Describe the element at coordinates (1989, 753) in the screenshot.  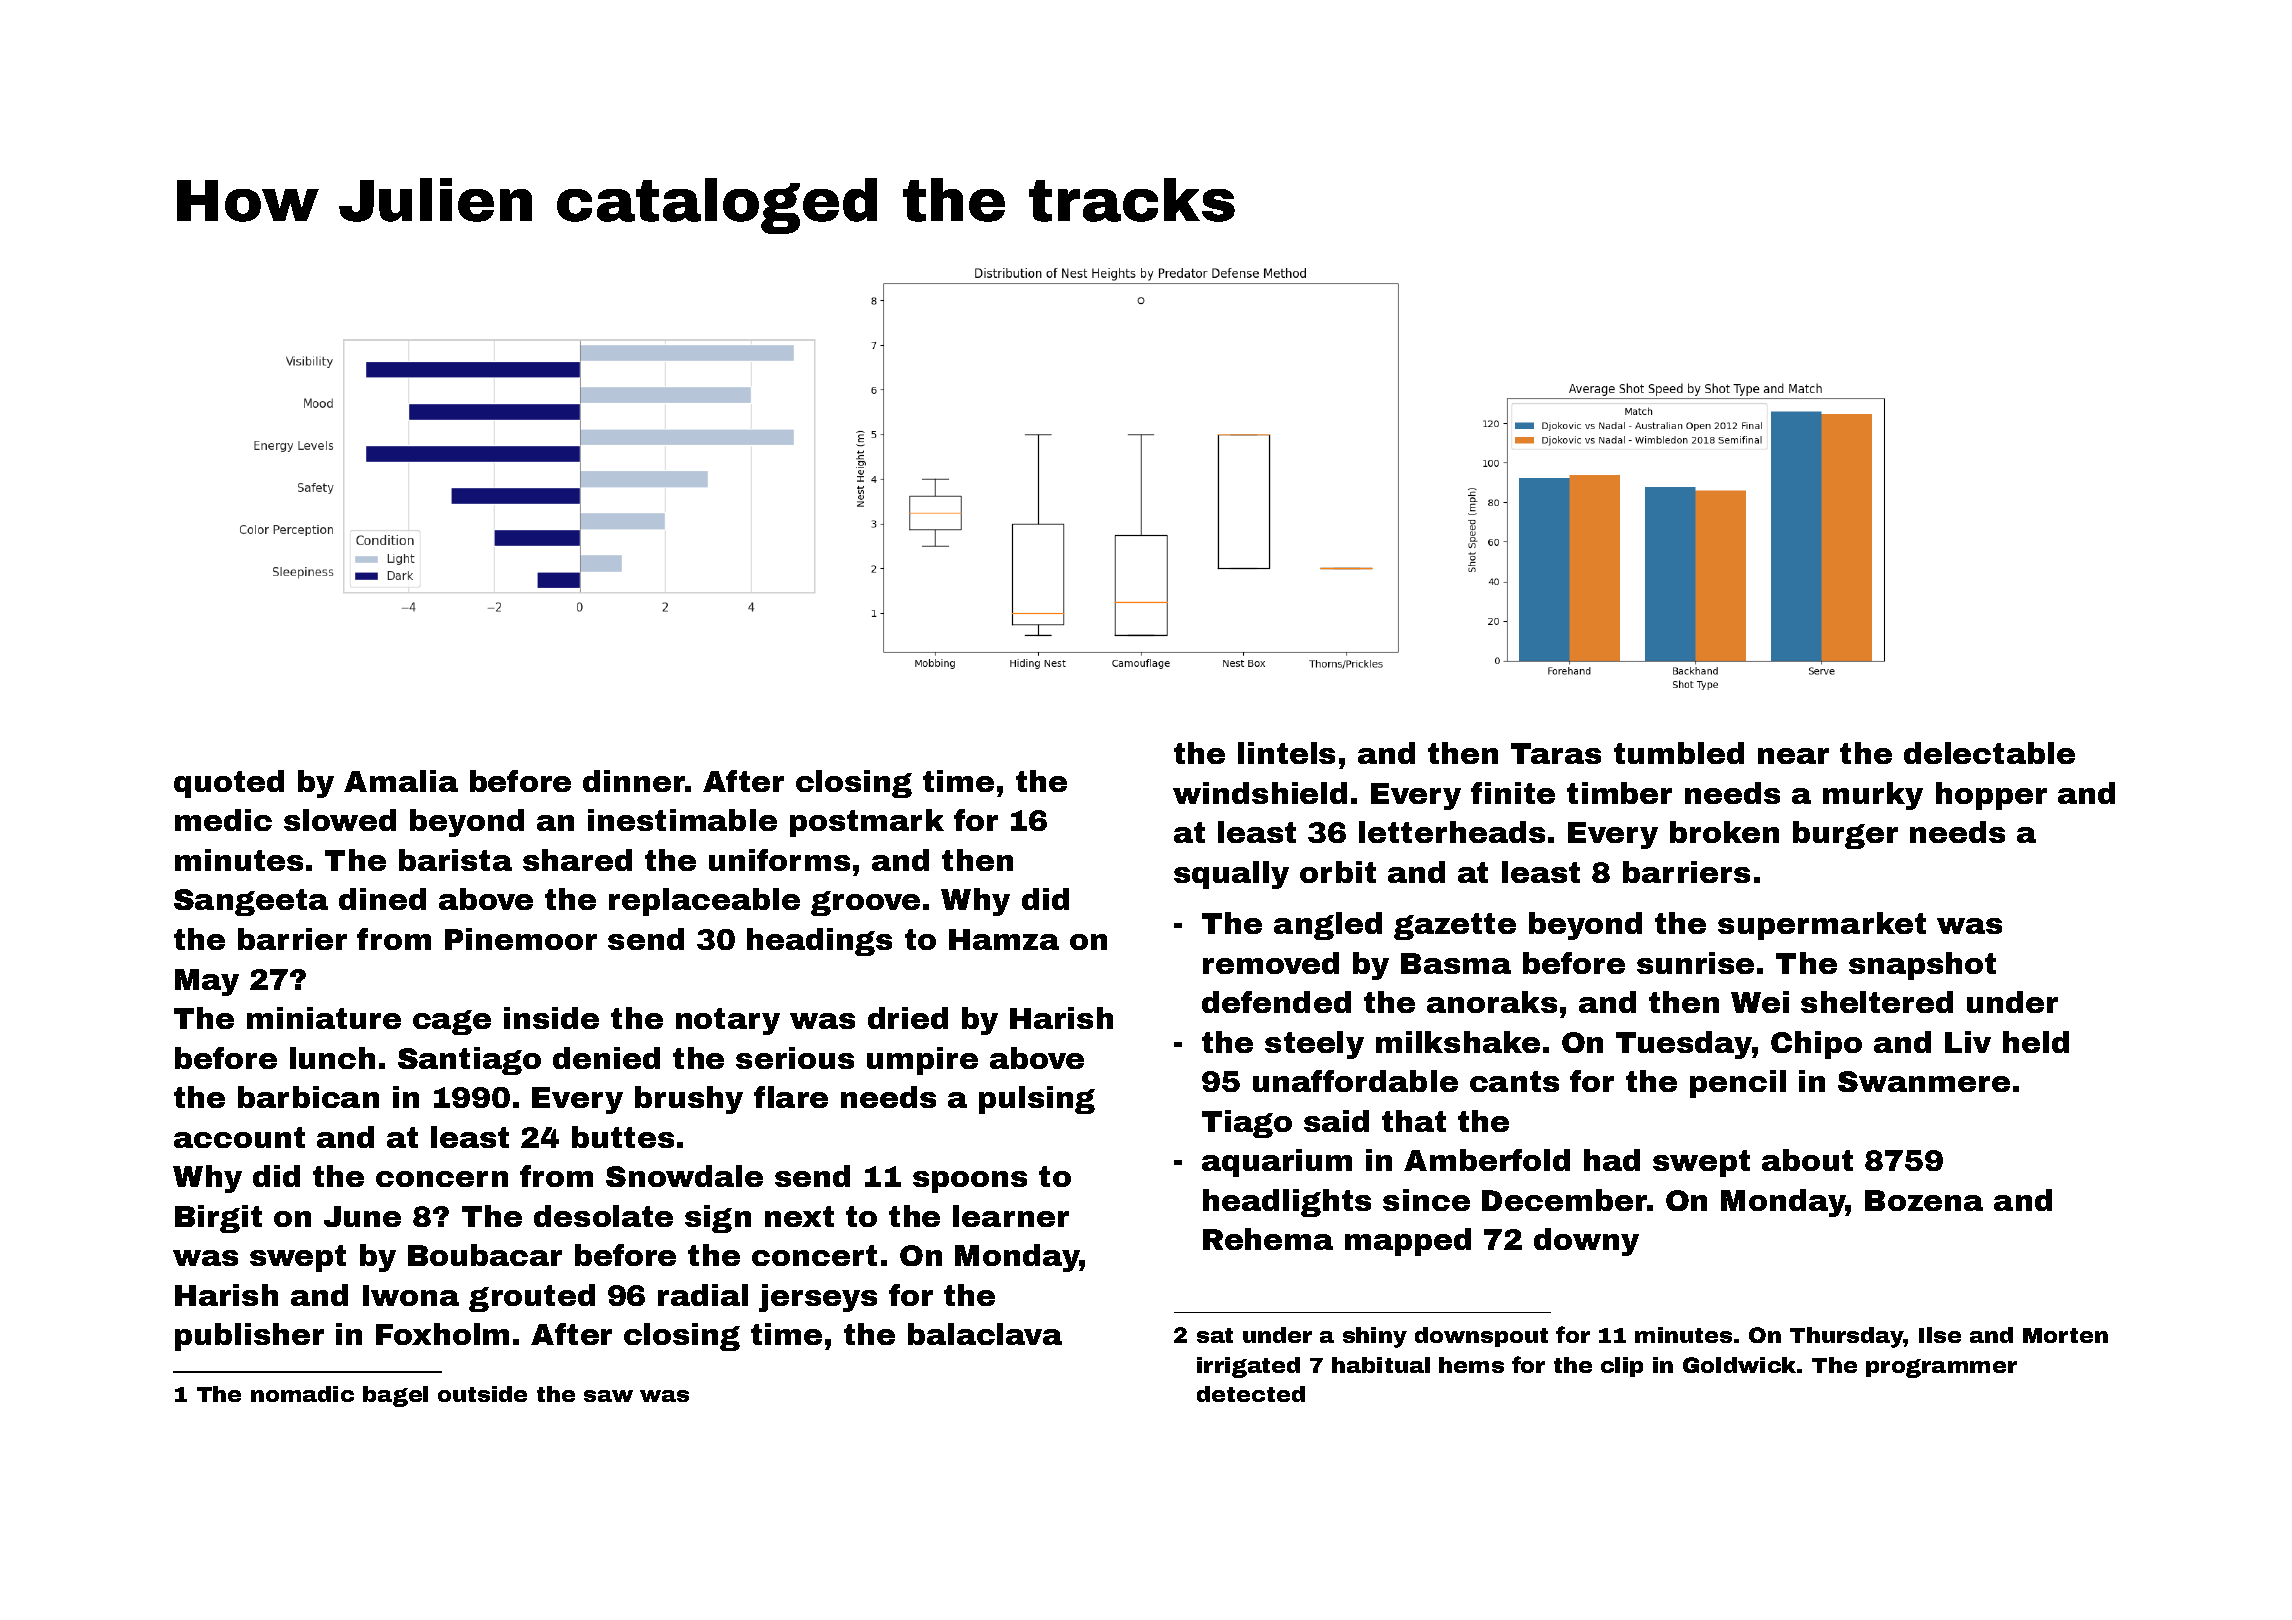
I see `delectable` at that location.
